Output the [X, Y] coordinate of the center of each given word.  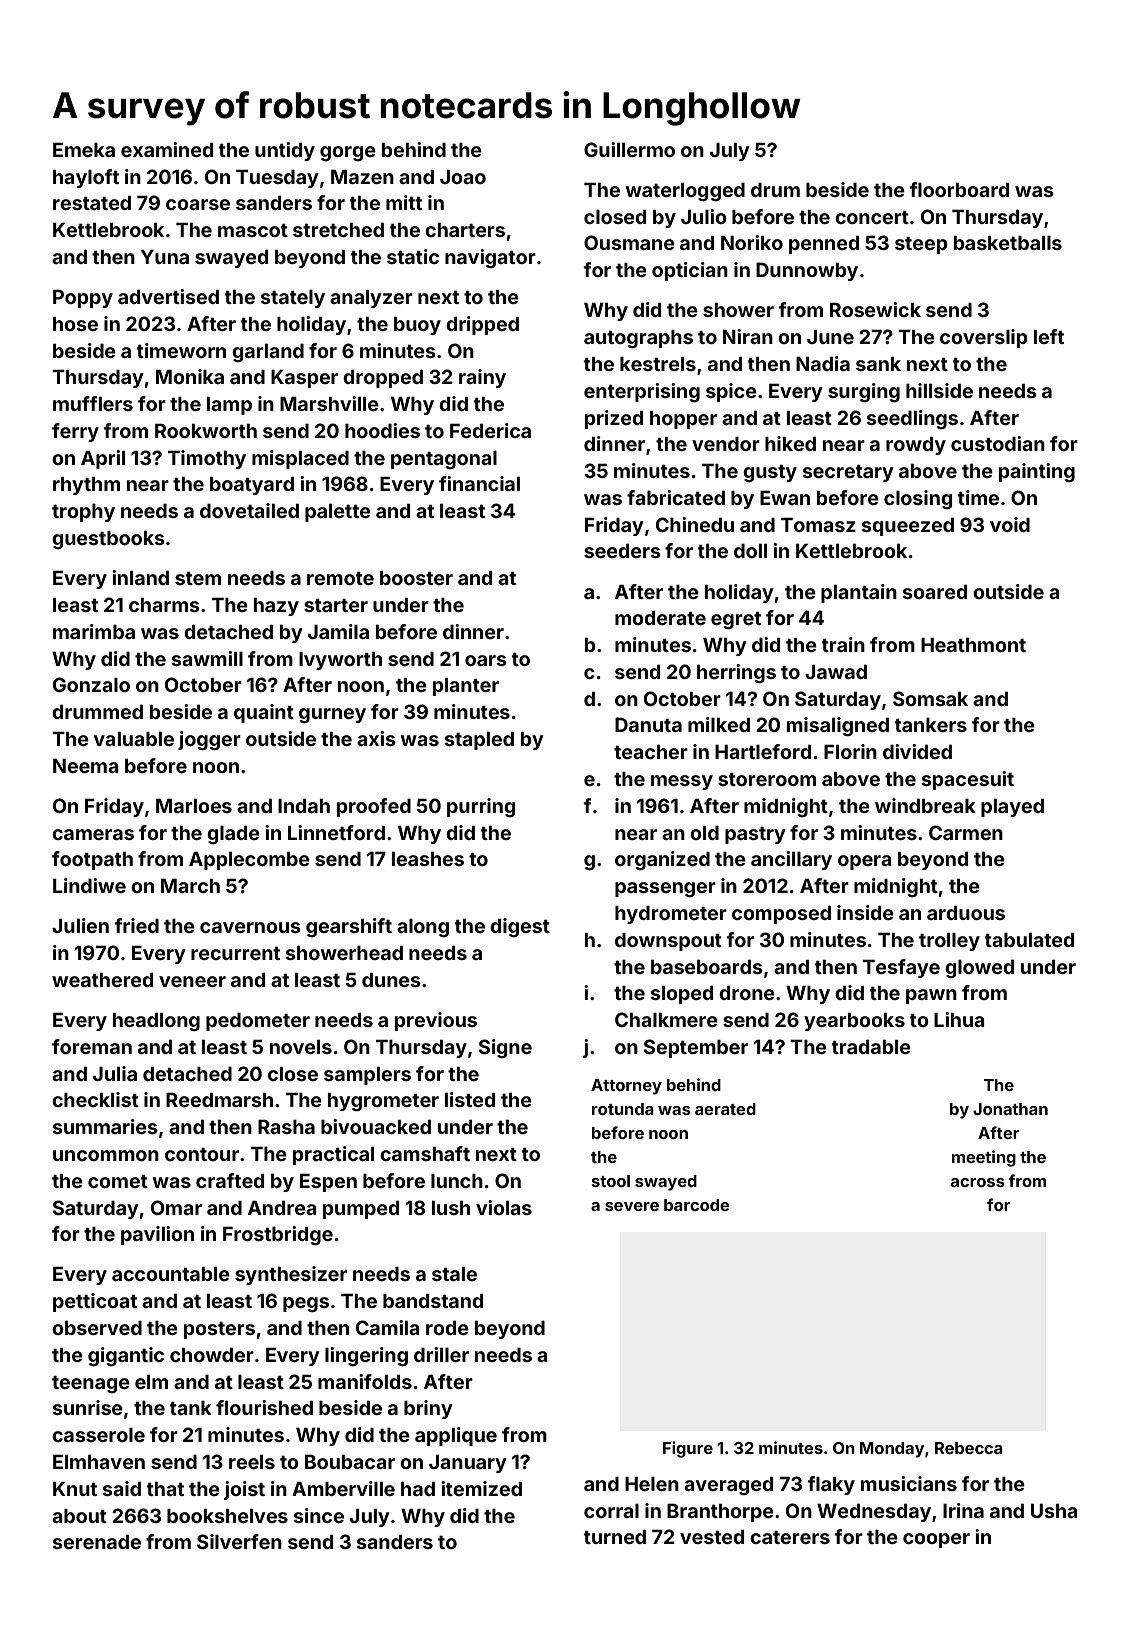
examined [167, 149]
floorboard [959, 189]
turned [615, 1536]
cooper [936, 1540]
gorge [348, 153]
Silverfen [239, 1541]
